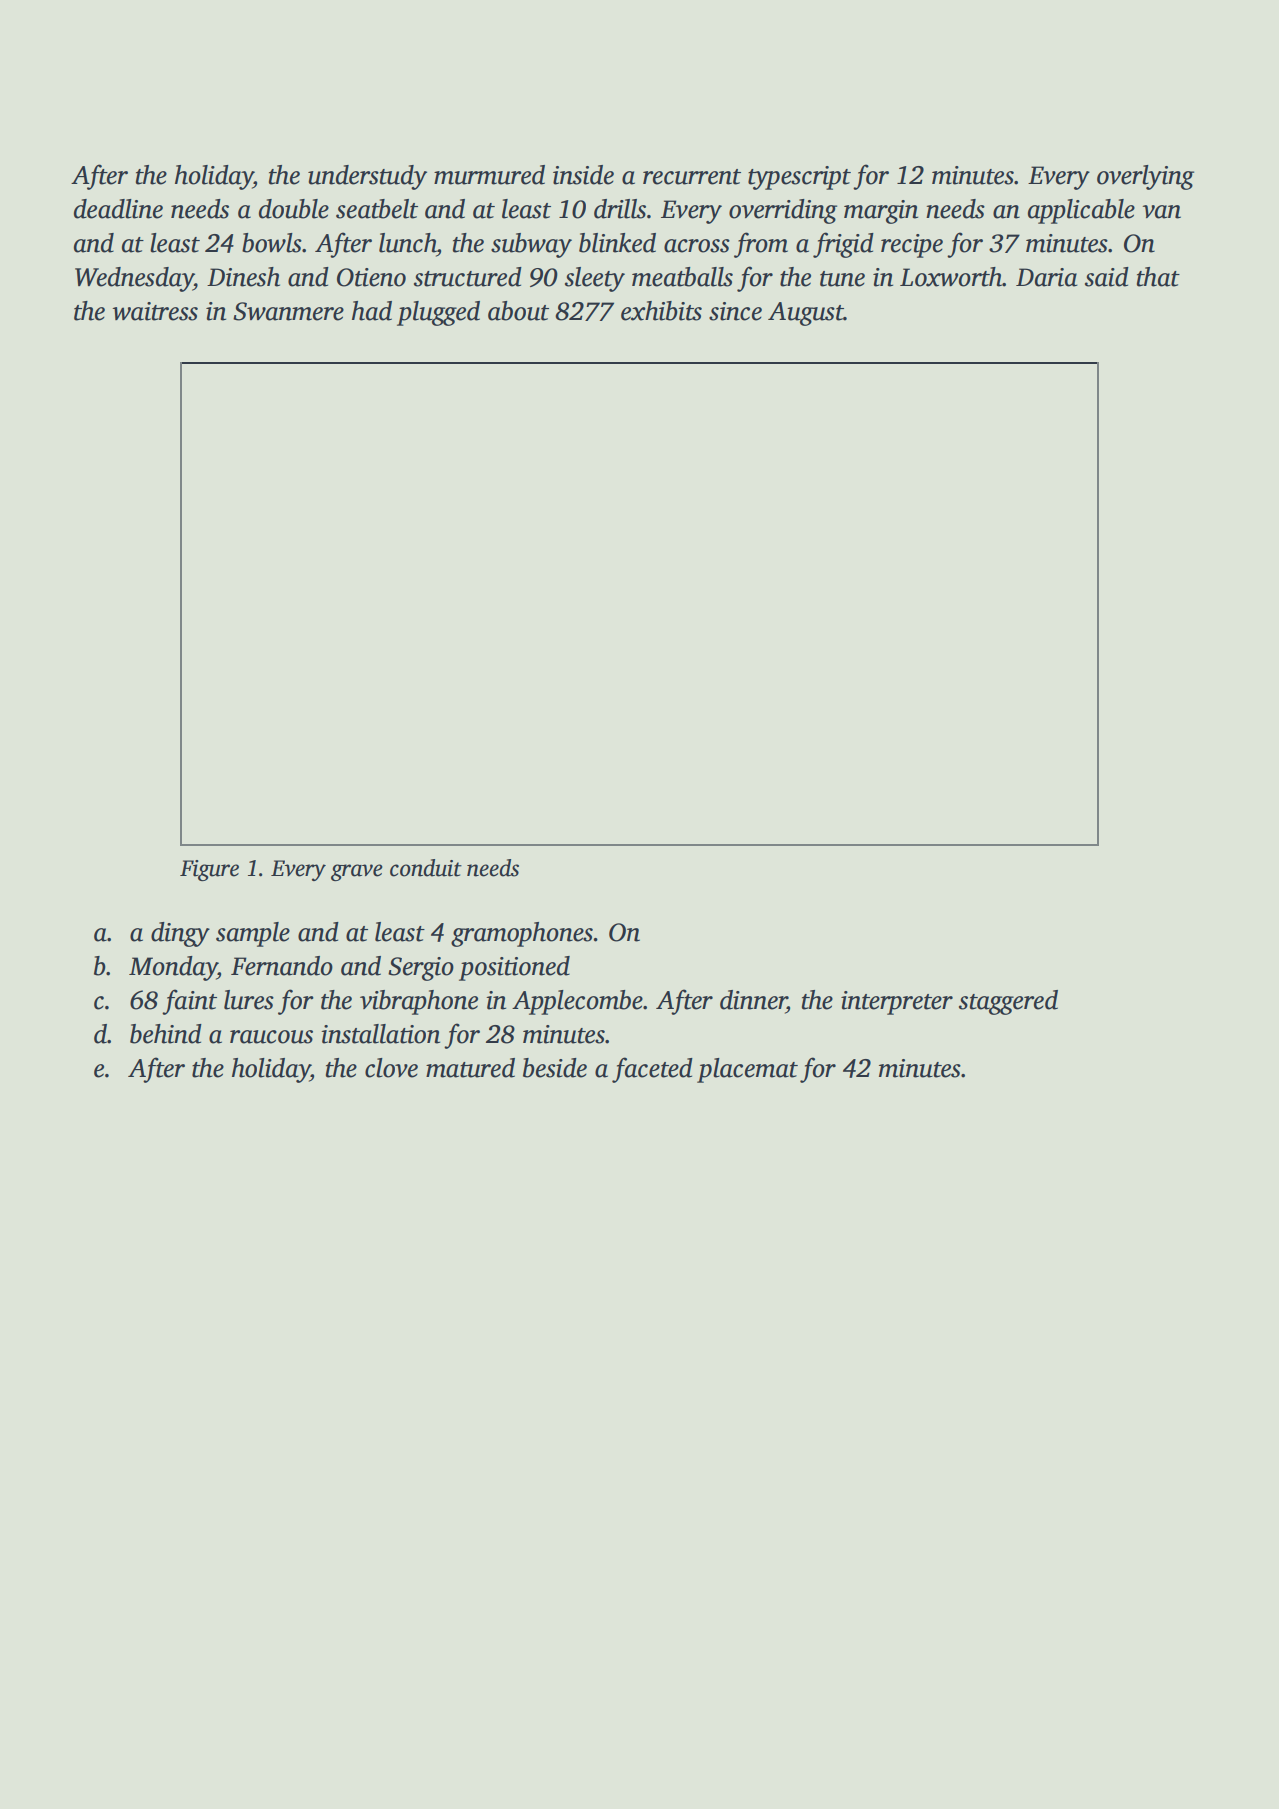 Image resolution: width=1279 pixels, height=1809 pixels. Describe the element at coordinates (577, 1002) in the document. I see `Applecombe` at that location.
